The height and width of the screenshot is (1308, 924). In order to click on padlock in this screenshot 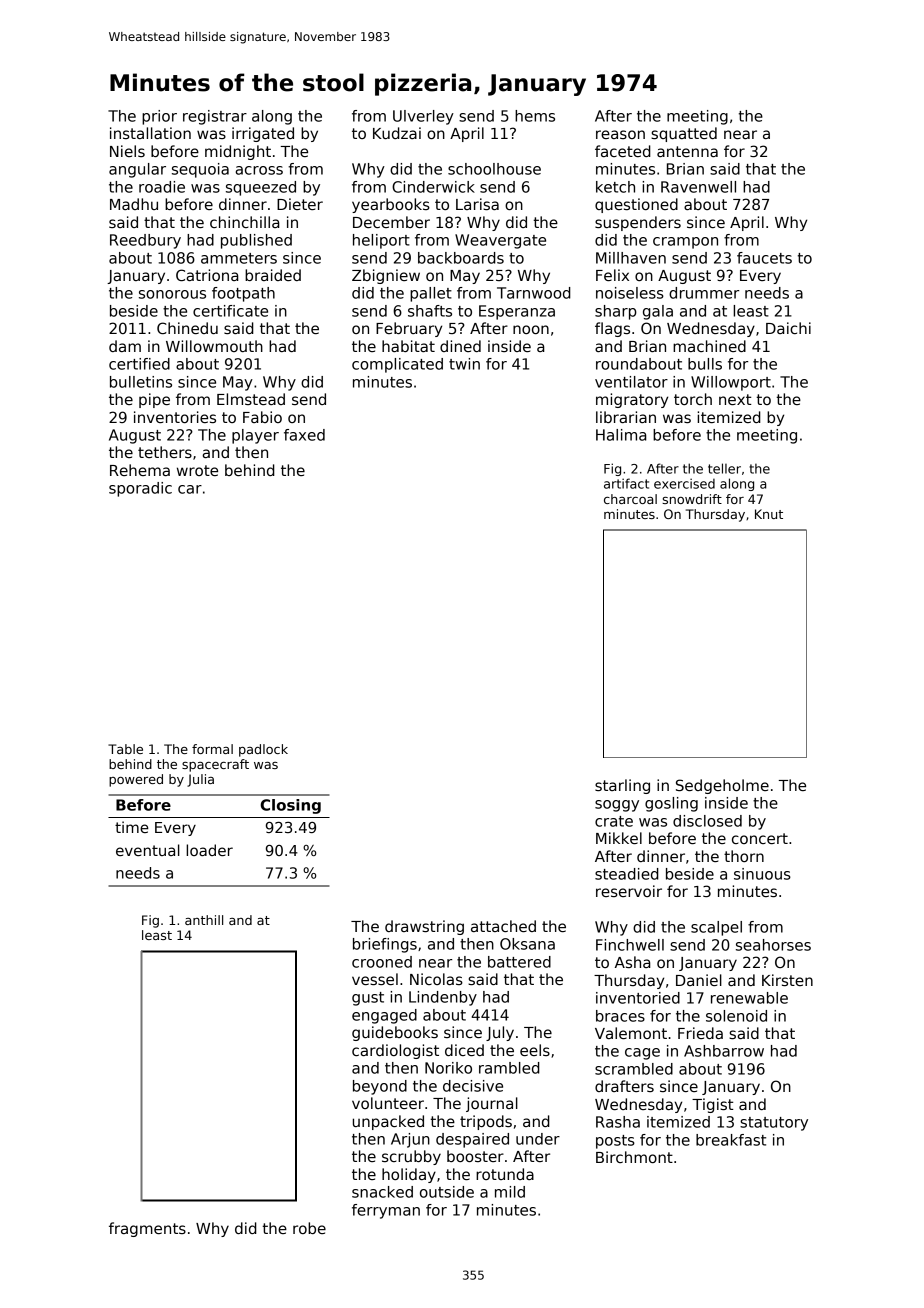, I will do `click(263, 750)`.
